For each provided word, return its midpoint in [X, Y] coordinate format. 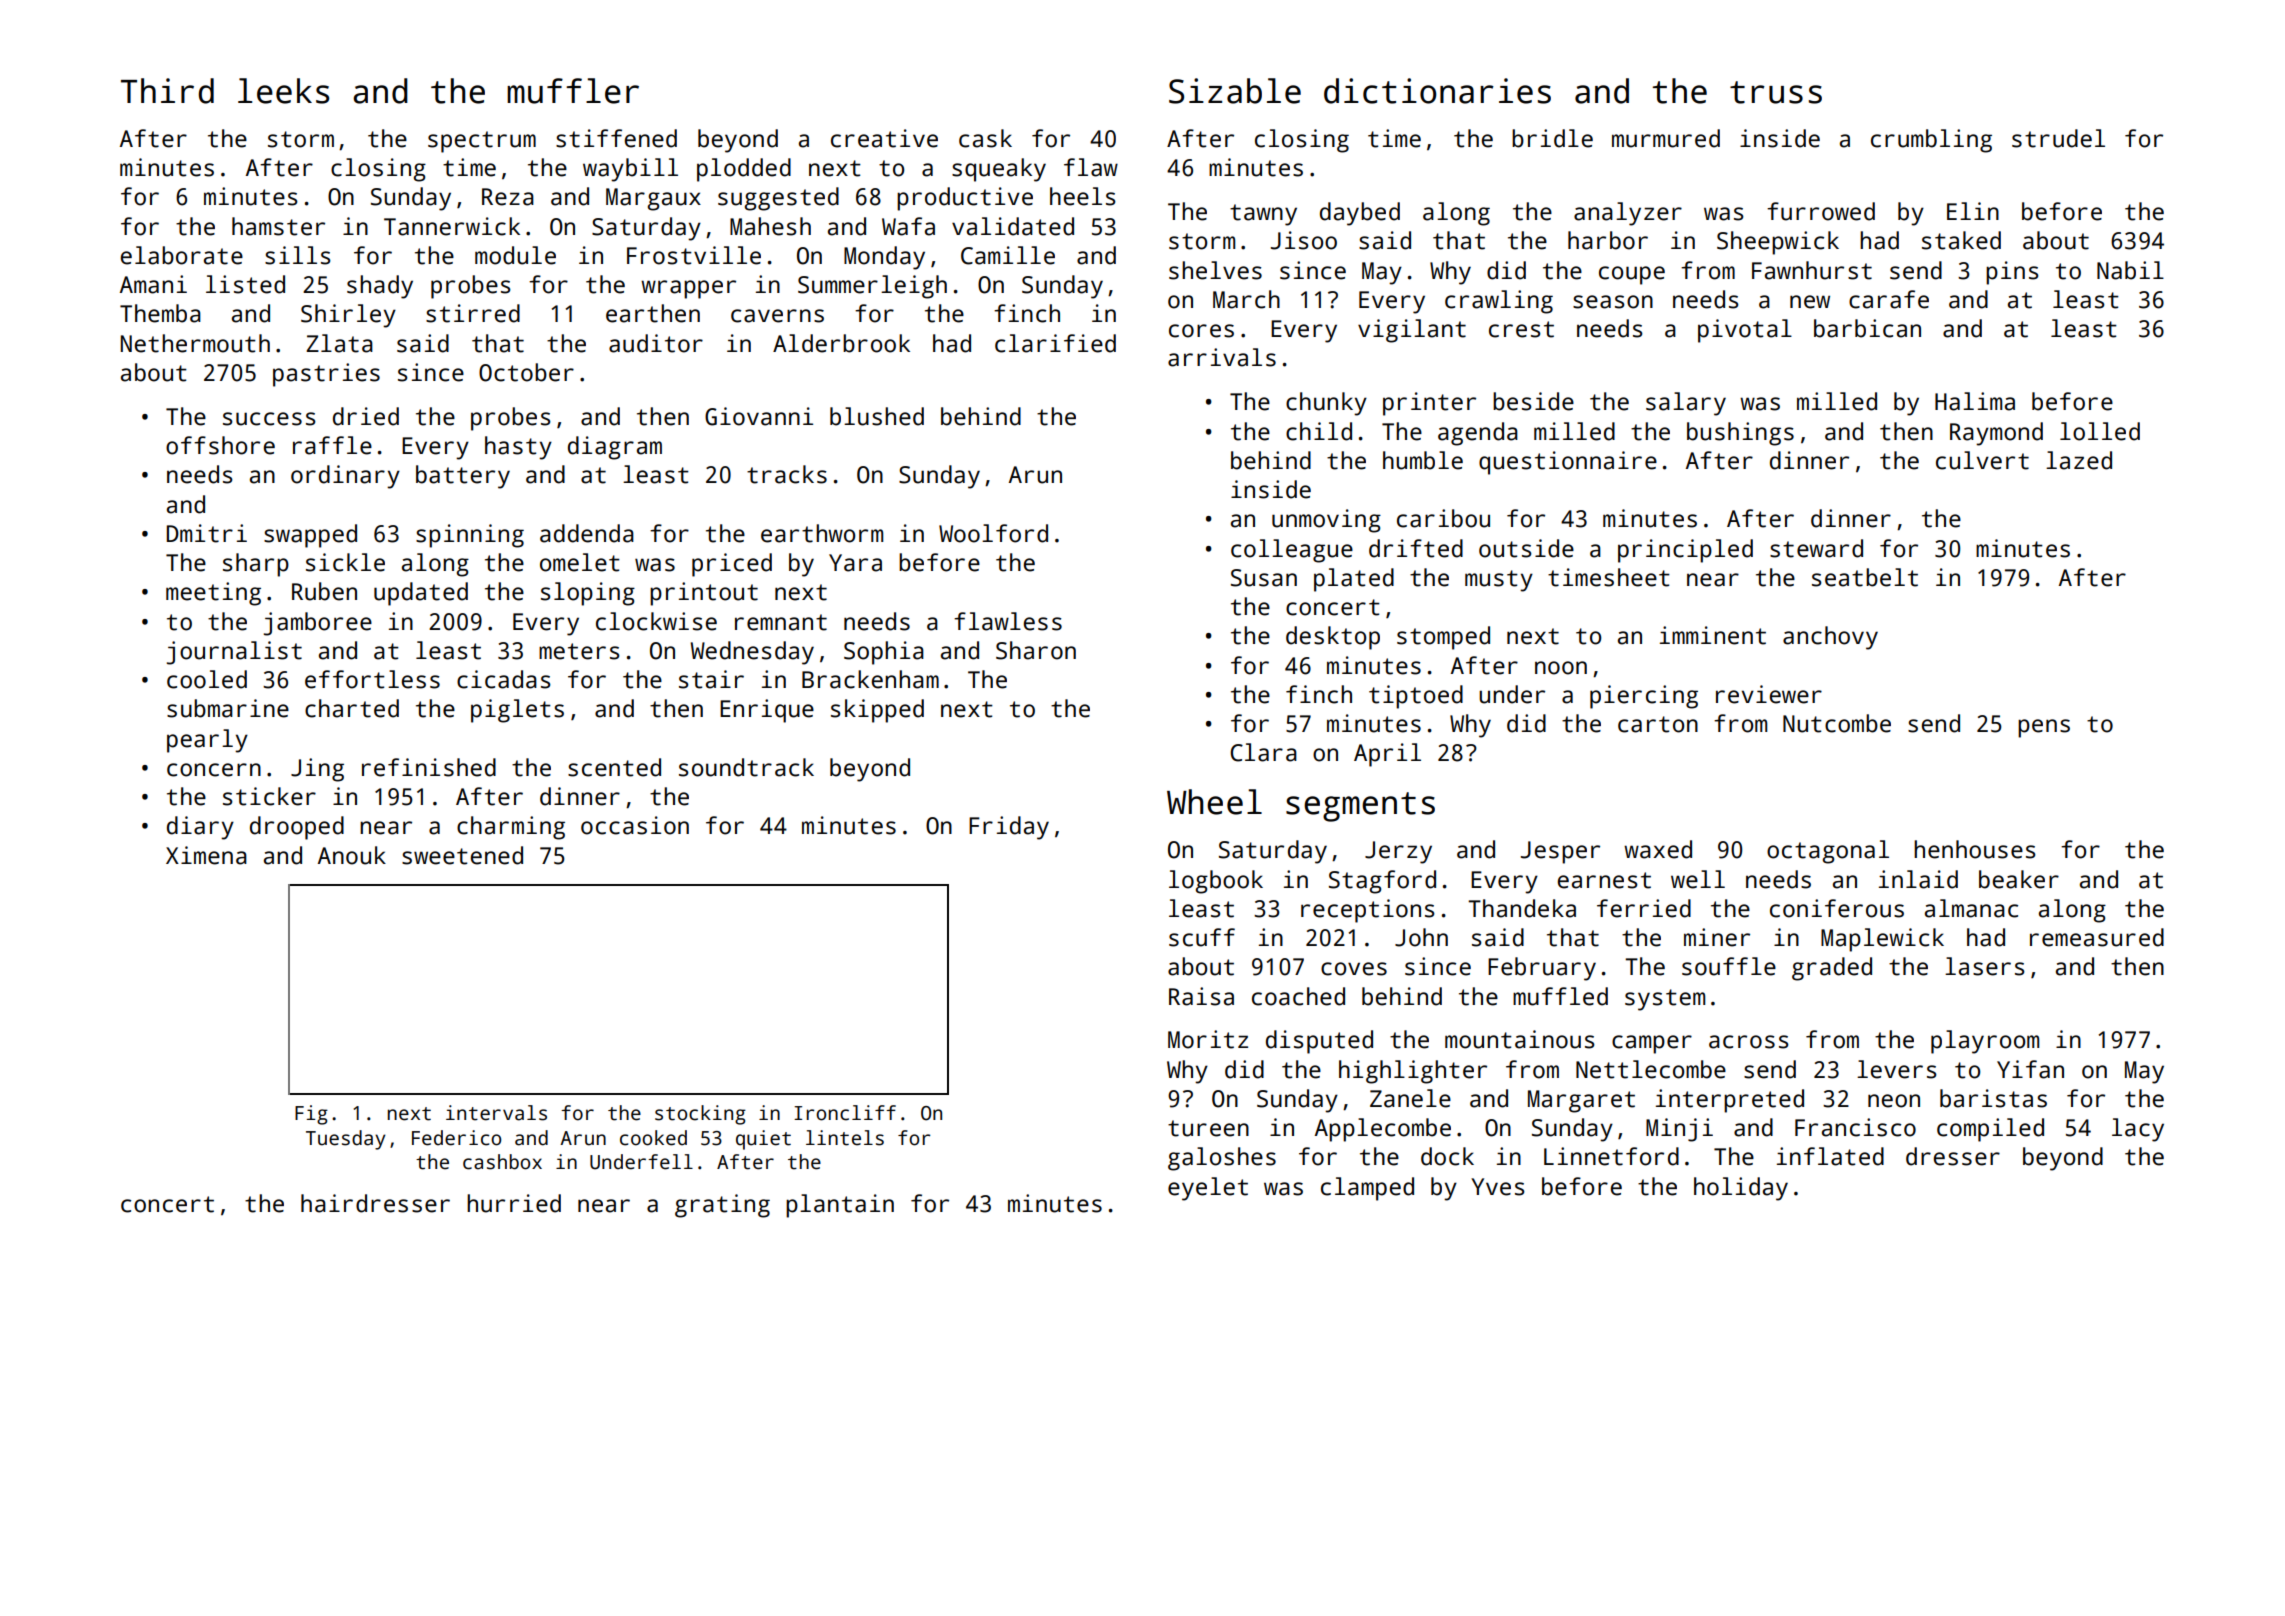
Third [167, 91]
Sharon [1036, 650]
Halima [1975, 401]
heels [1083, 196]
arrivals [1222, 357]
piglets [517, 711]
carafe [1889, 299]
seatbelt [1865, 577]
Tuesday [346, 1140]
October [526, 372]
